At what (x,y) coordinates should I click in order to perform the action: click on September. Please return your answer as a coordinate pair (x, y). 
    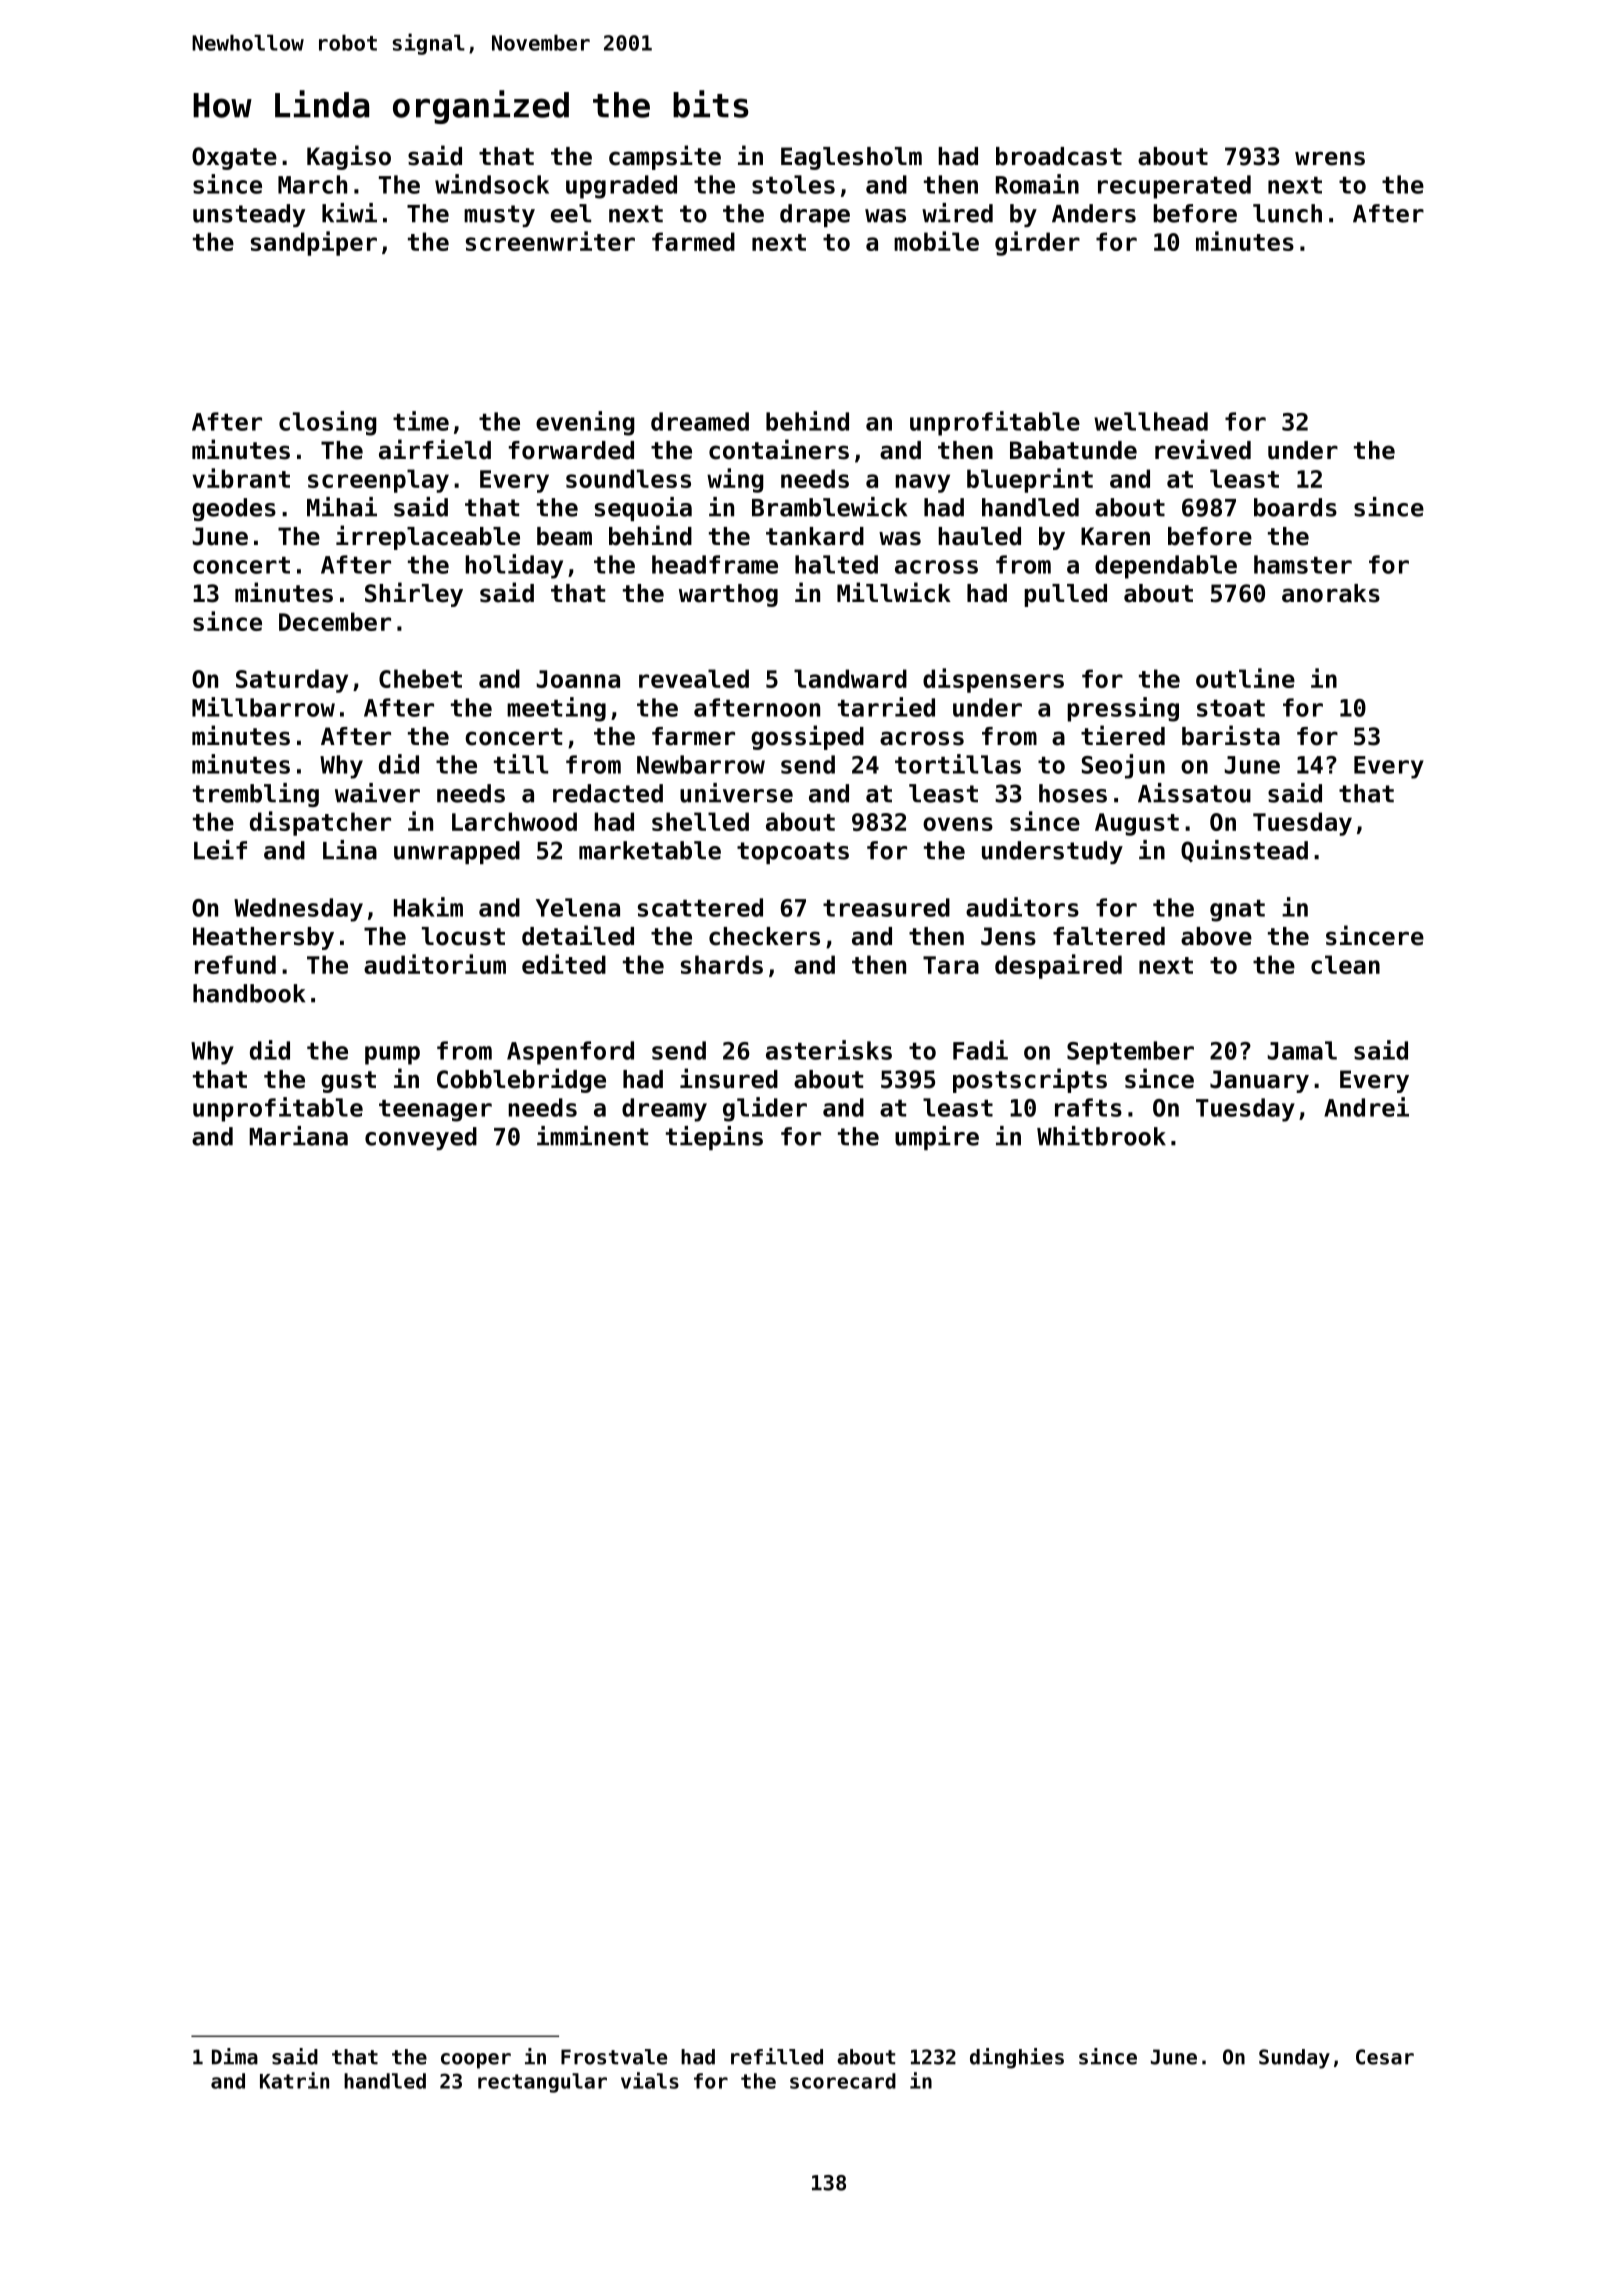
    Looking at the image, I should click on (1130, 1053).
